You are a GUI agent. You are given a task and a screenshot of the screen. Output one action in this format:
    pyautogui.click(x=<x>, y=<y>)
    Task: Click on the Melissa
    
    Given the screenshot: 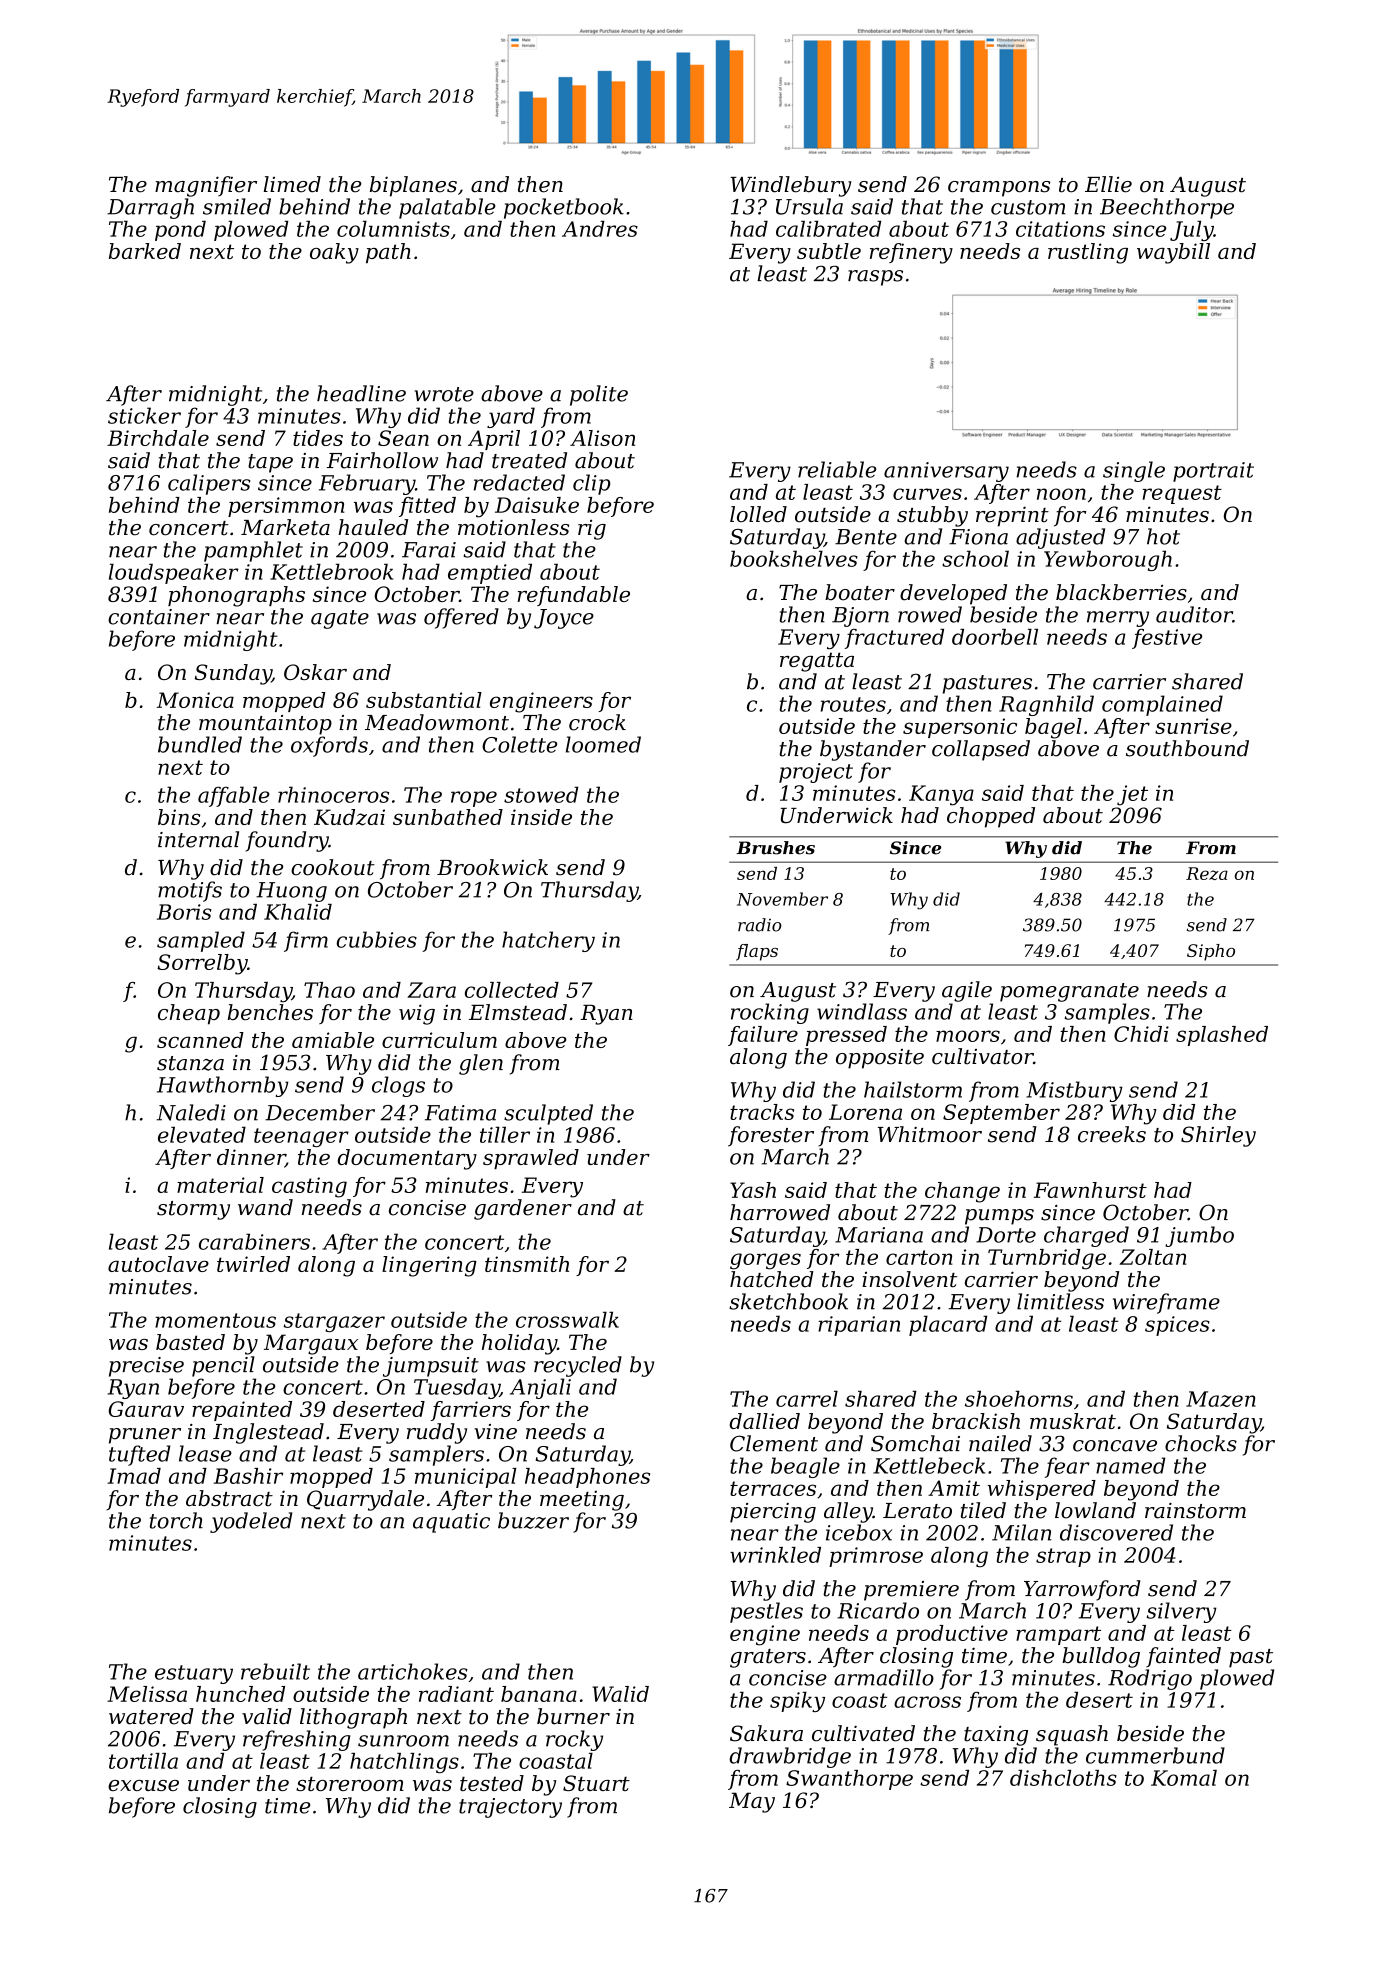 What is the action you would take?
    pyautogui.click(x=147, y=1694)
